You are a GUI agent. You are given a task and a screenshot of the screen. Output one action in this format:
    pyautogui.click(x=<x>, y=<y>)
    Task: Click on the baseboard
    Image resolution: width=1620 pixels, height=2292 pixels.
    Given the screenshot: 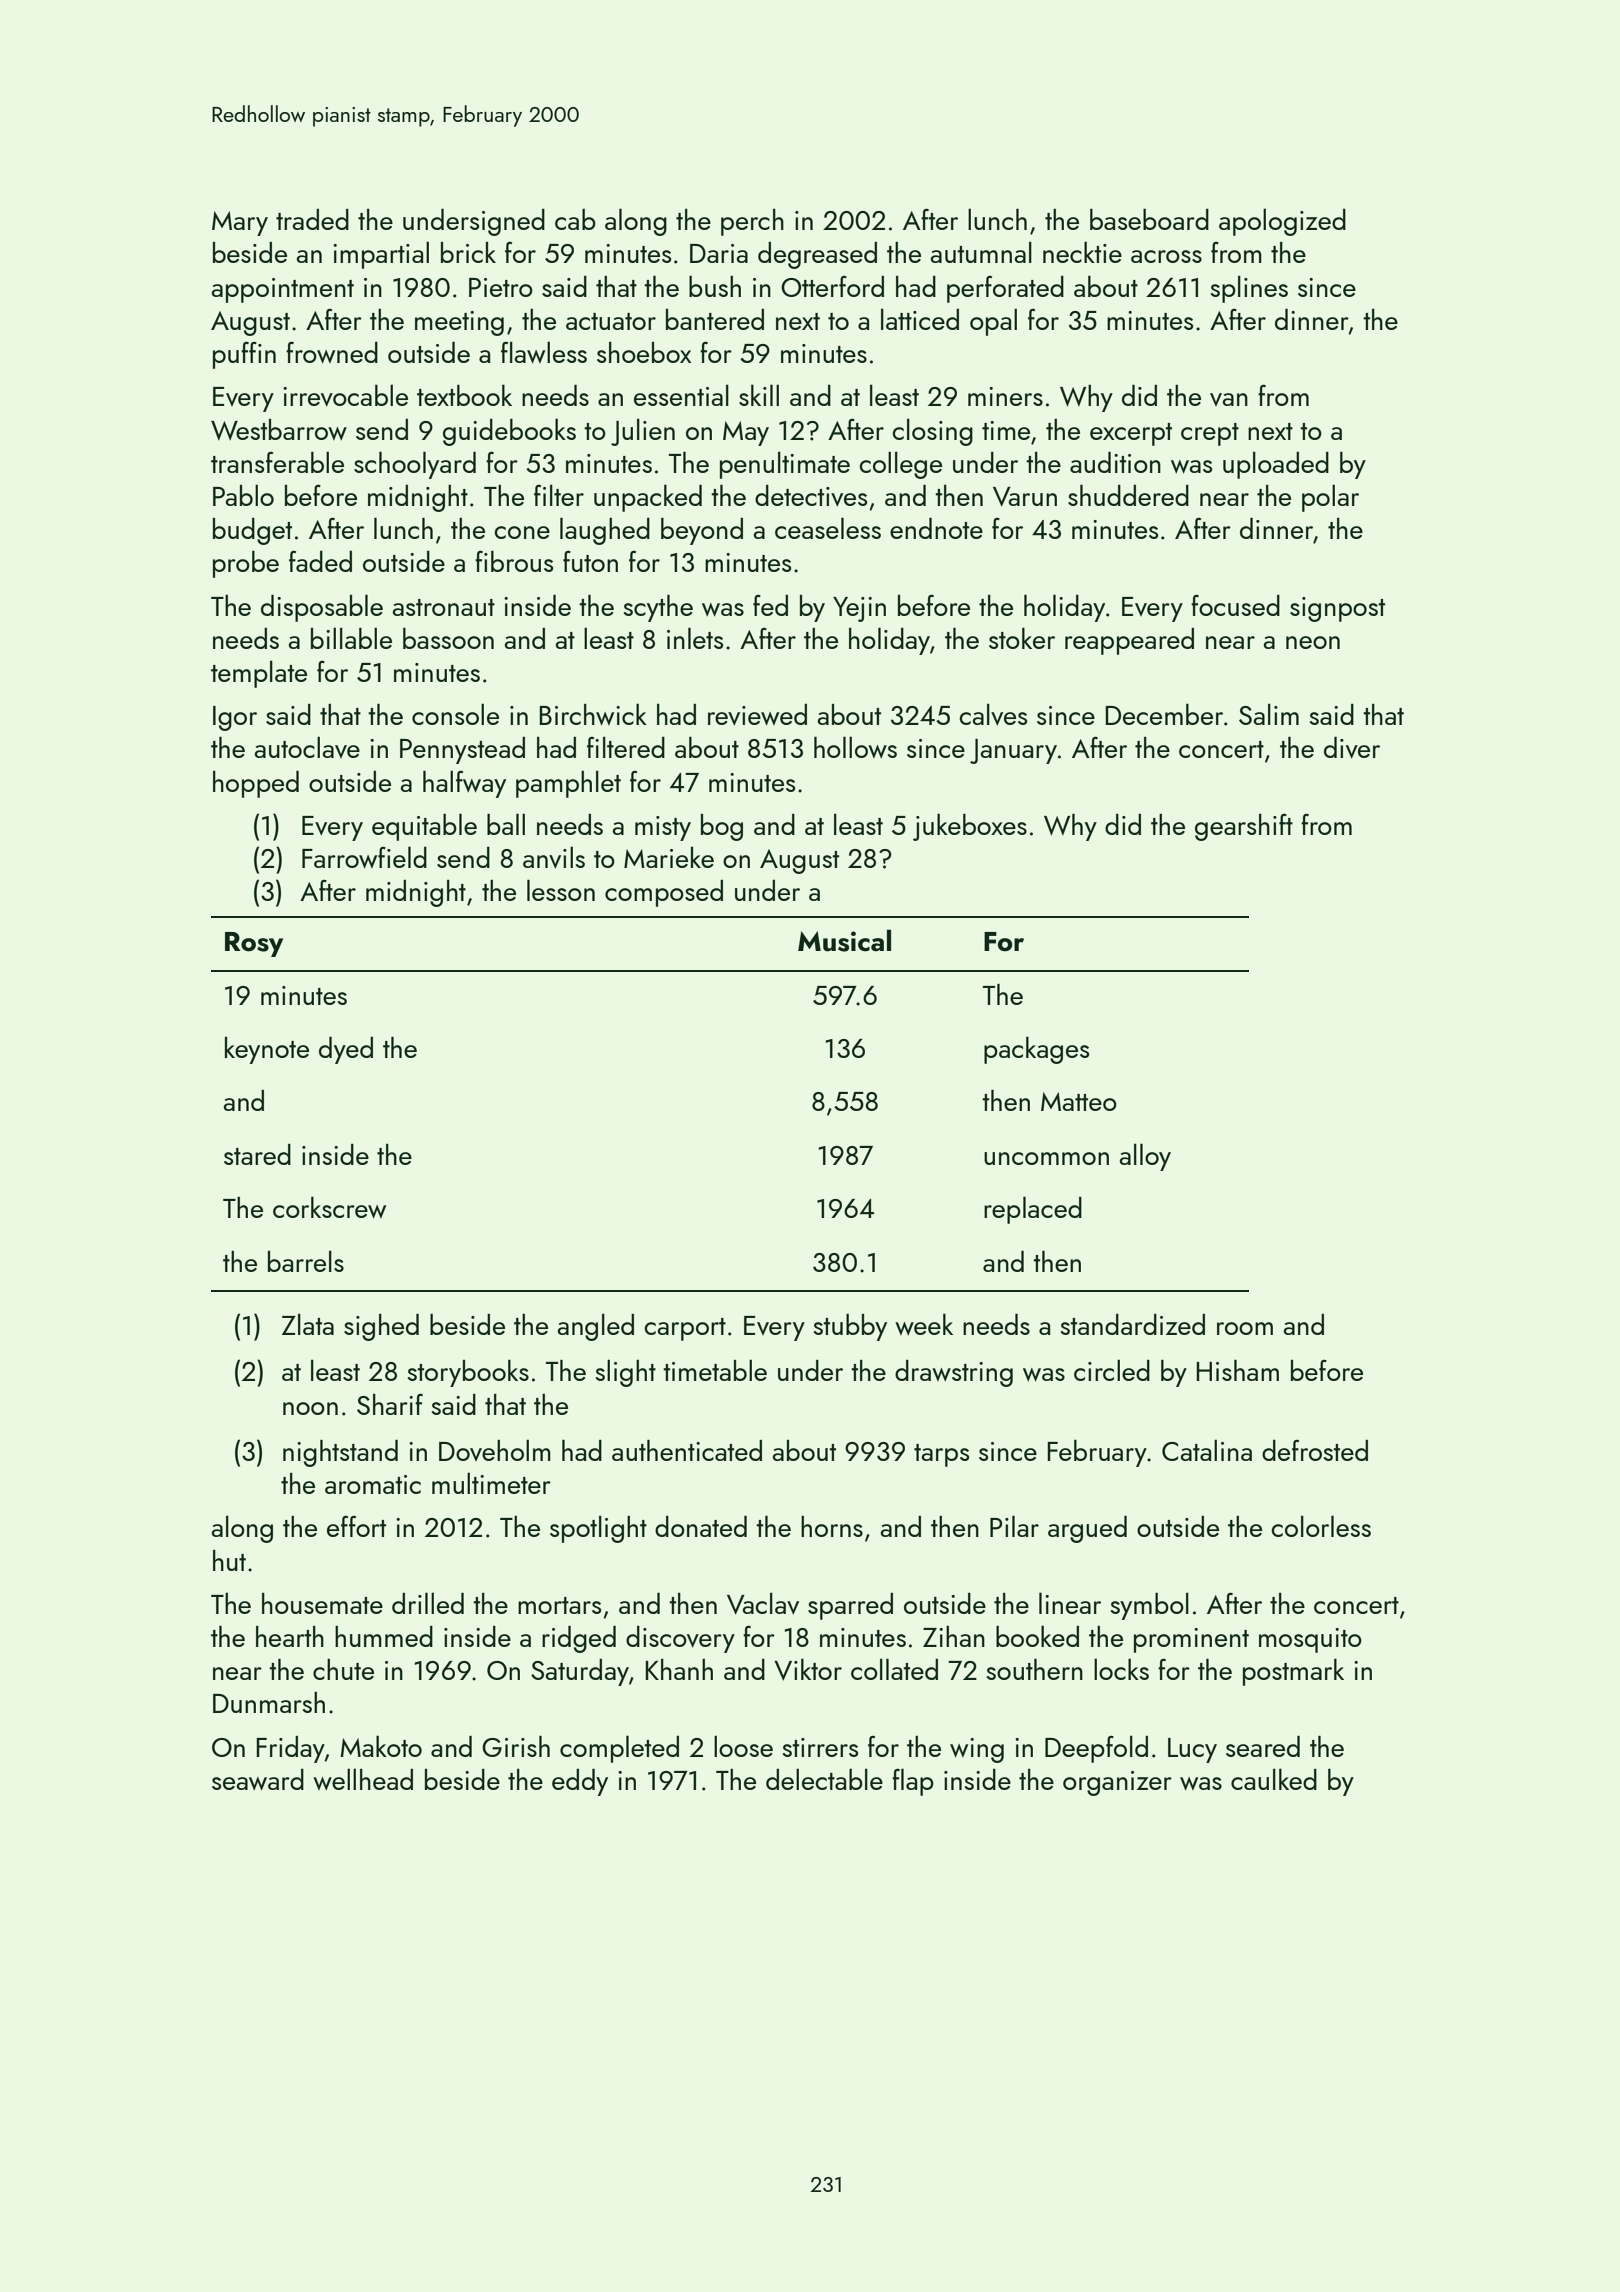 What is the action you would take?
    pyautogui.click(x=1149, y=219)
